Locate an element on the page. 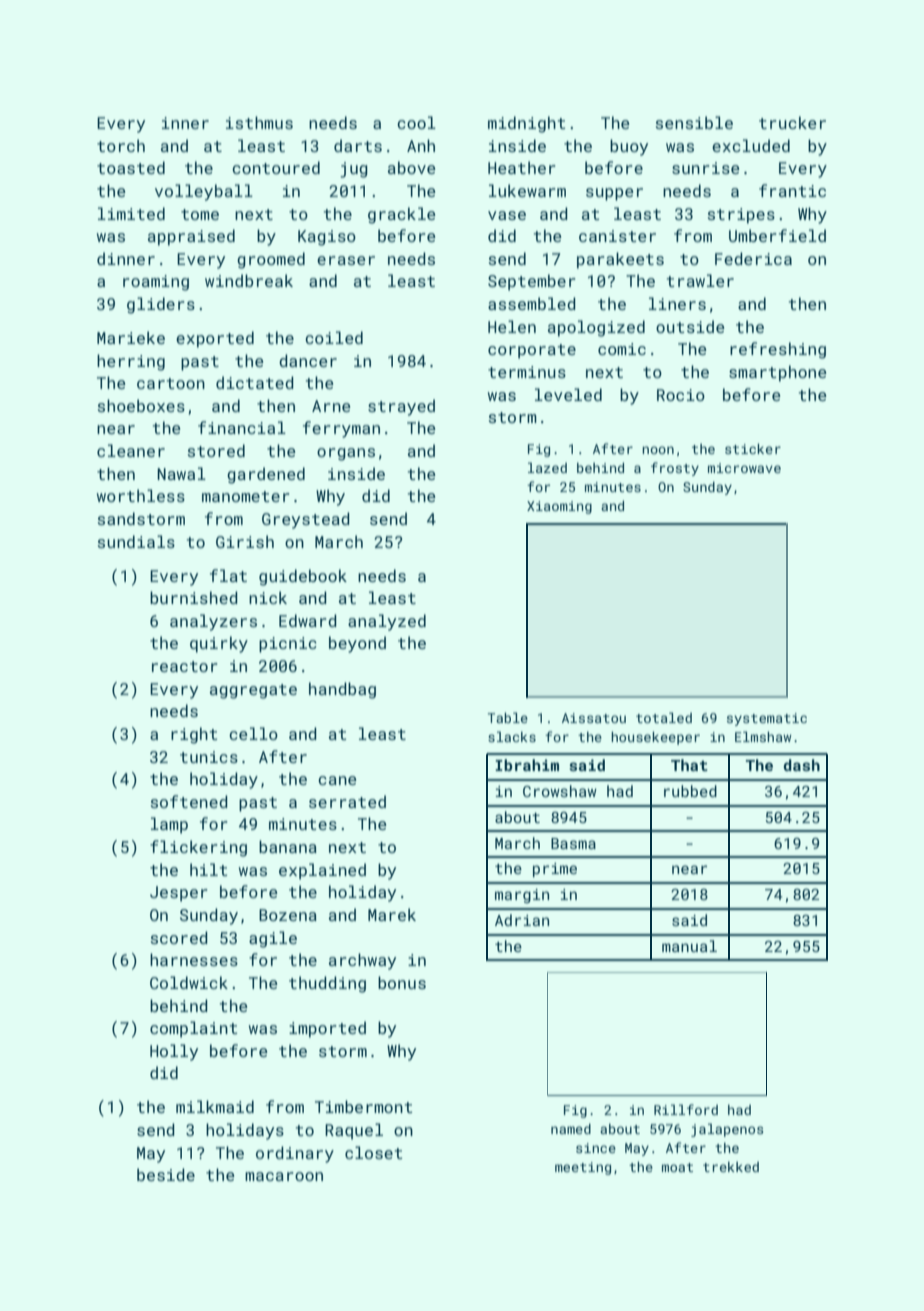  trucker is located at coordinates (792, 122).
